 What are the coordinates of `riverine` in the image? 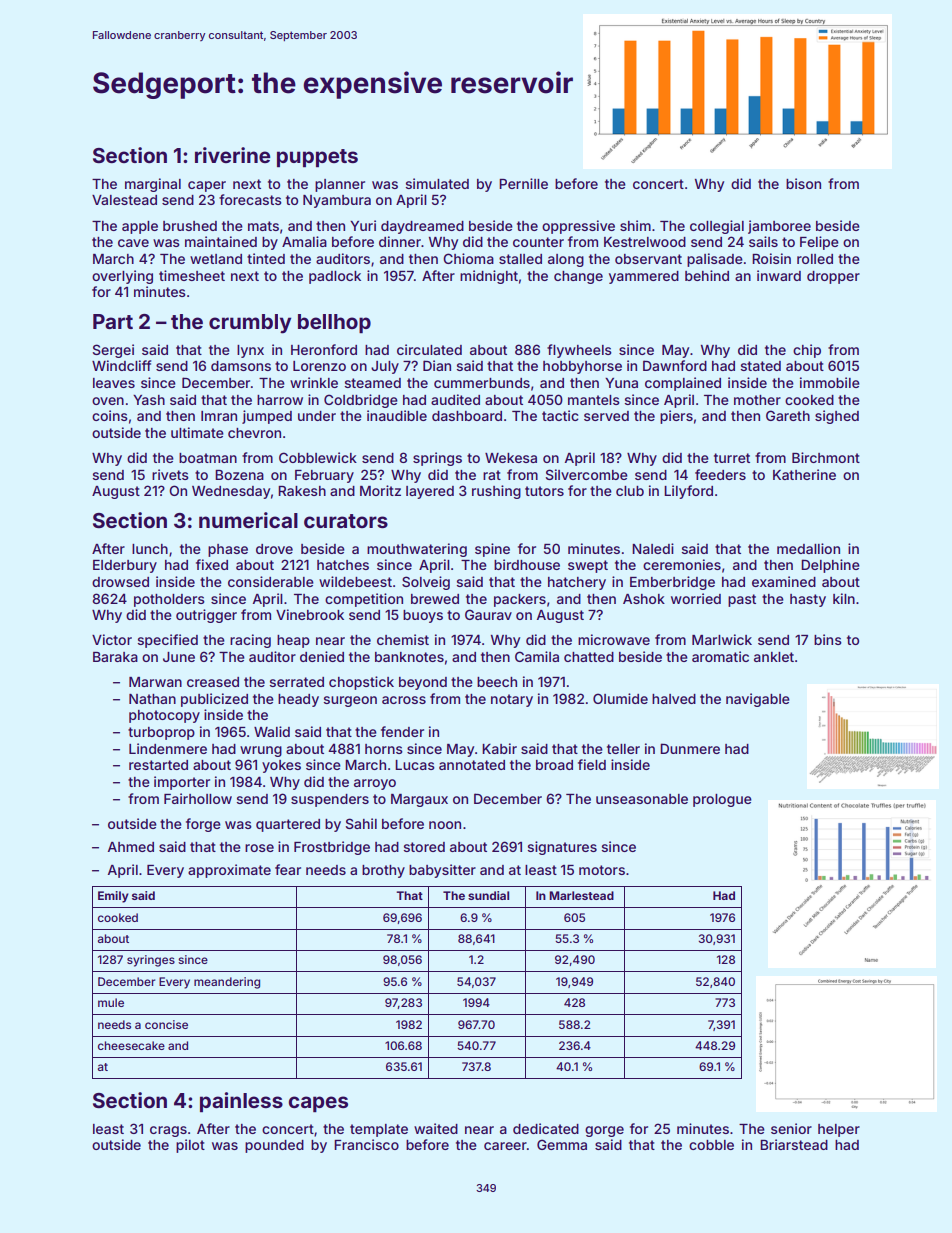 It's located at (232, 155).
